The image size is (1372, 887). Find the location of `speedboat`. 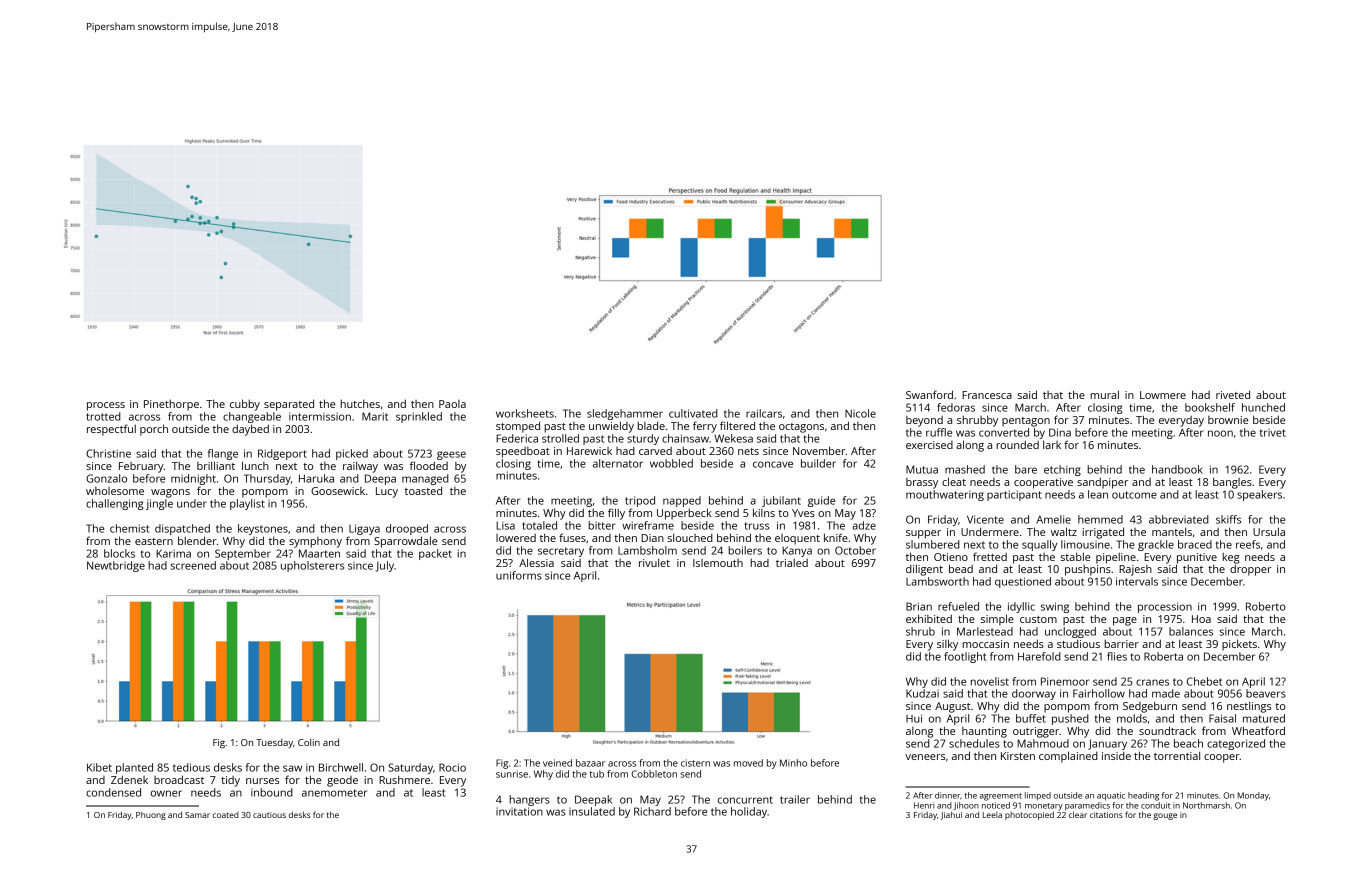

speedboat is located at coordinates (523, 452).
